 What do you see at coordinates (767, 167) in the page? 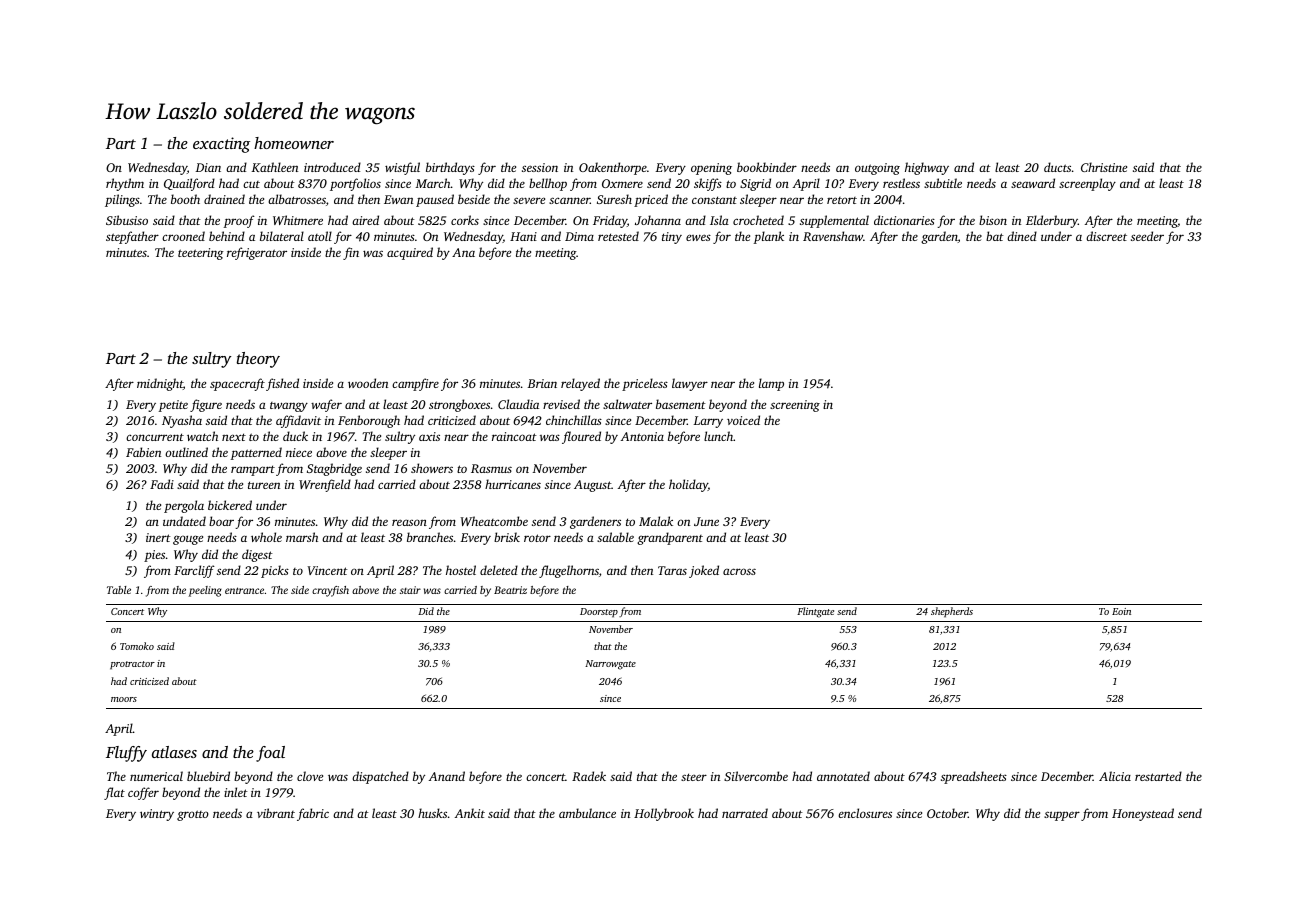
I see `bookbinder` at bounding box center [767, 167].
